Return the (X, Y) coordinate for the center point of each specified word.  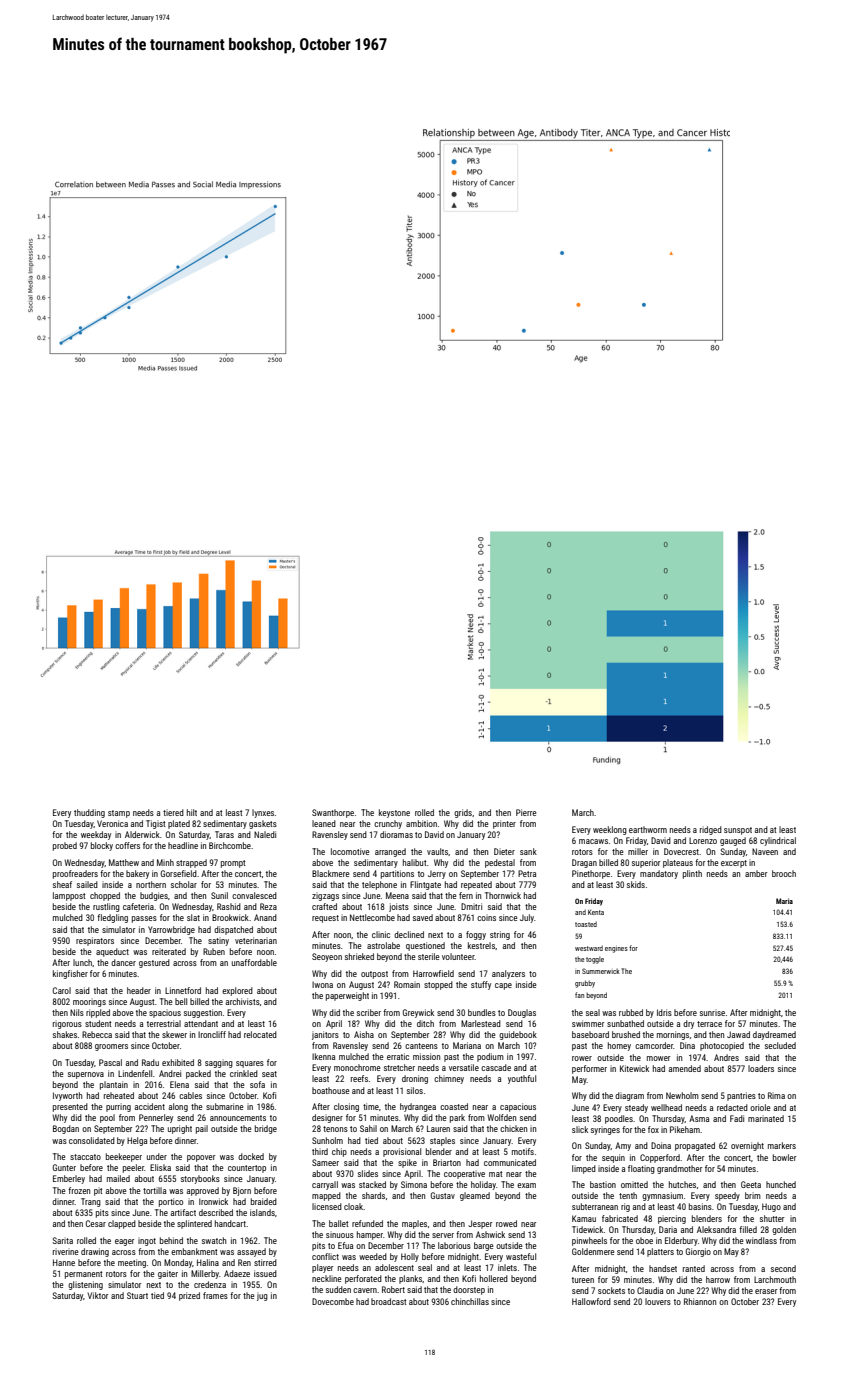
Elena (179, 1084)
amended (685, 1068)
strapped (191, 863)
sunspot (738, 831)
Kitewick (634, 1068)
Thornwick (503, 895)
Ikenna (323, 1056)
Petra (527, 873)
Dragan (584, 863)
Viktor (97, 1295)
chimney (449, 1079)
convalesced (254, 895)
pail (202, 1129)
